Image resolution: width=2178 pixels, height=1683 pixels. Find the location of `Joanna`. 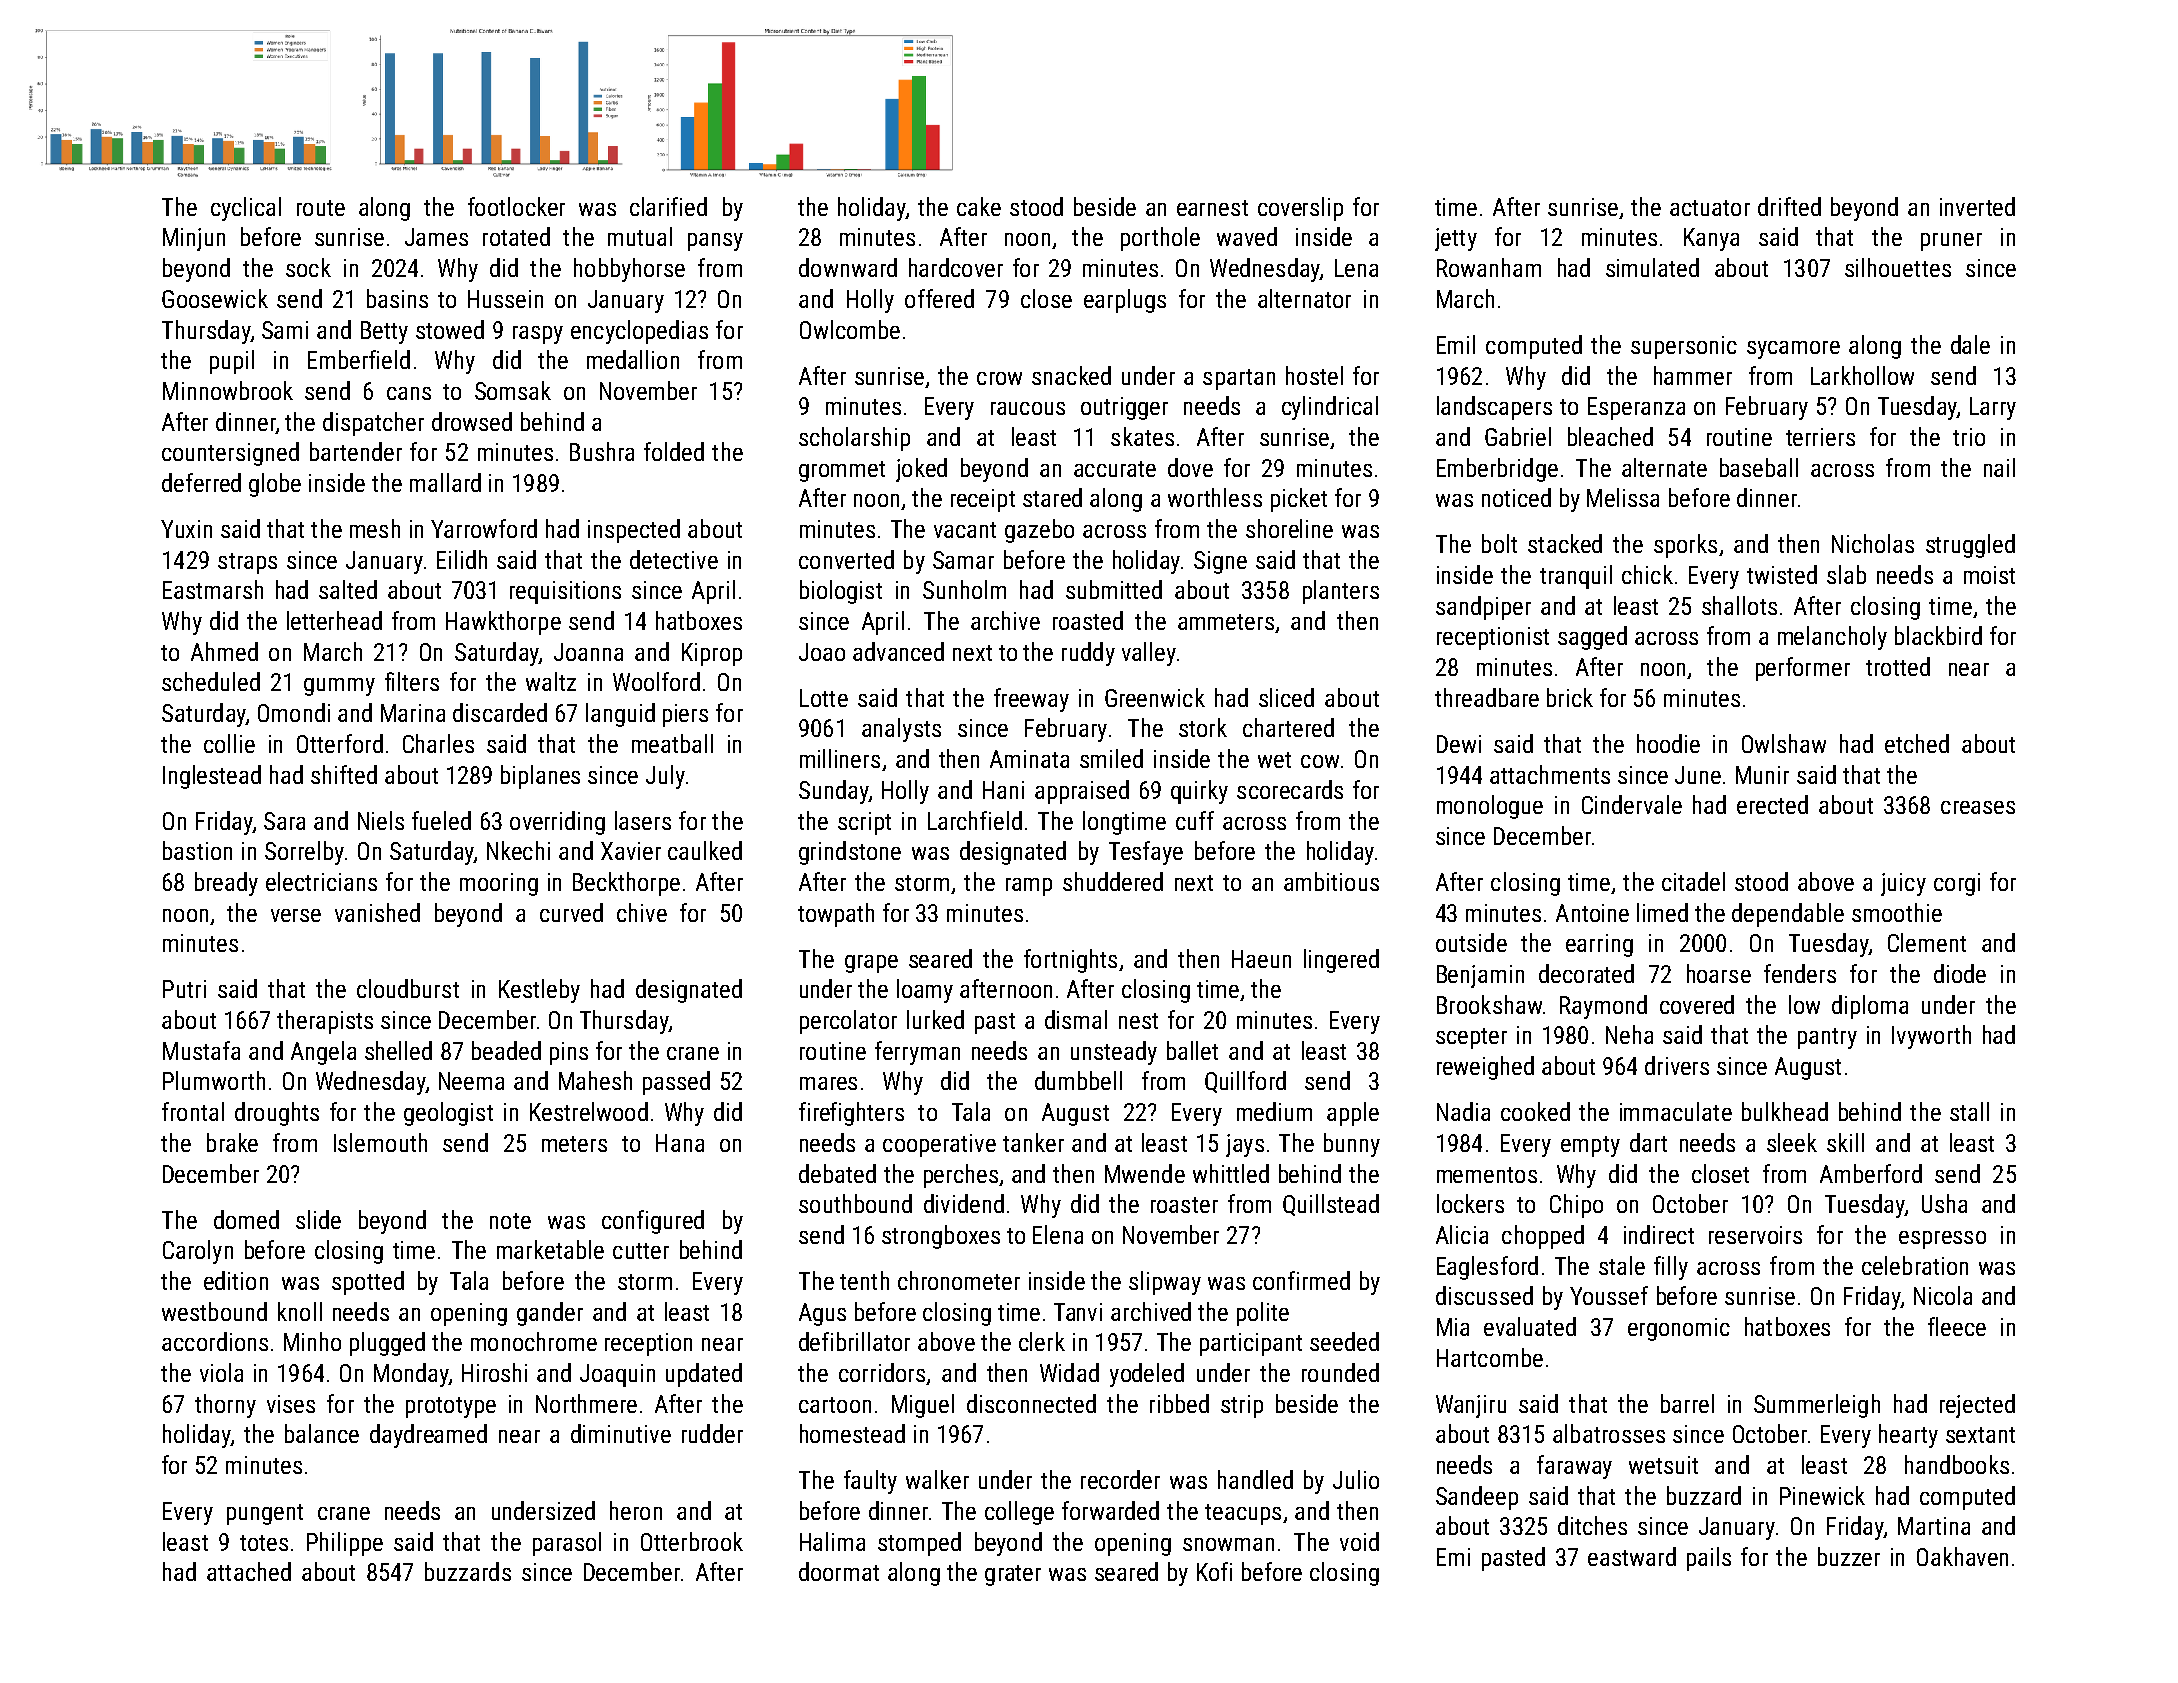

Joanna is located at coordinates (588, 652).
